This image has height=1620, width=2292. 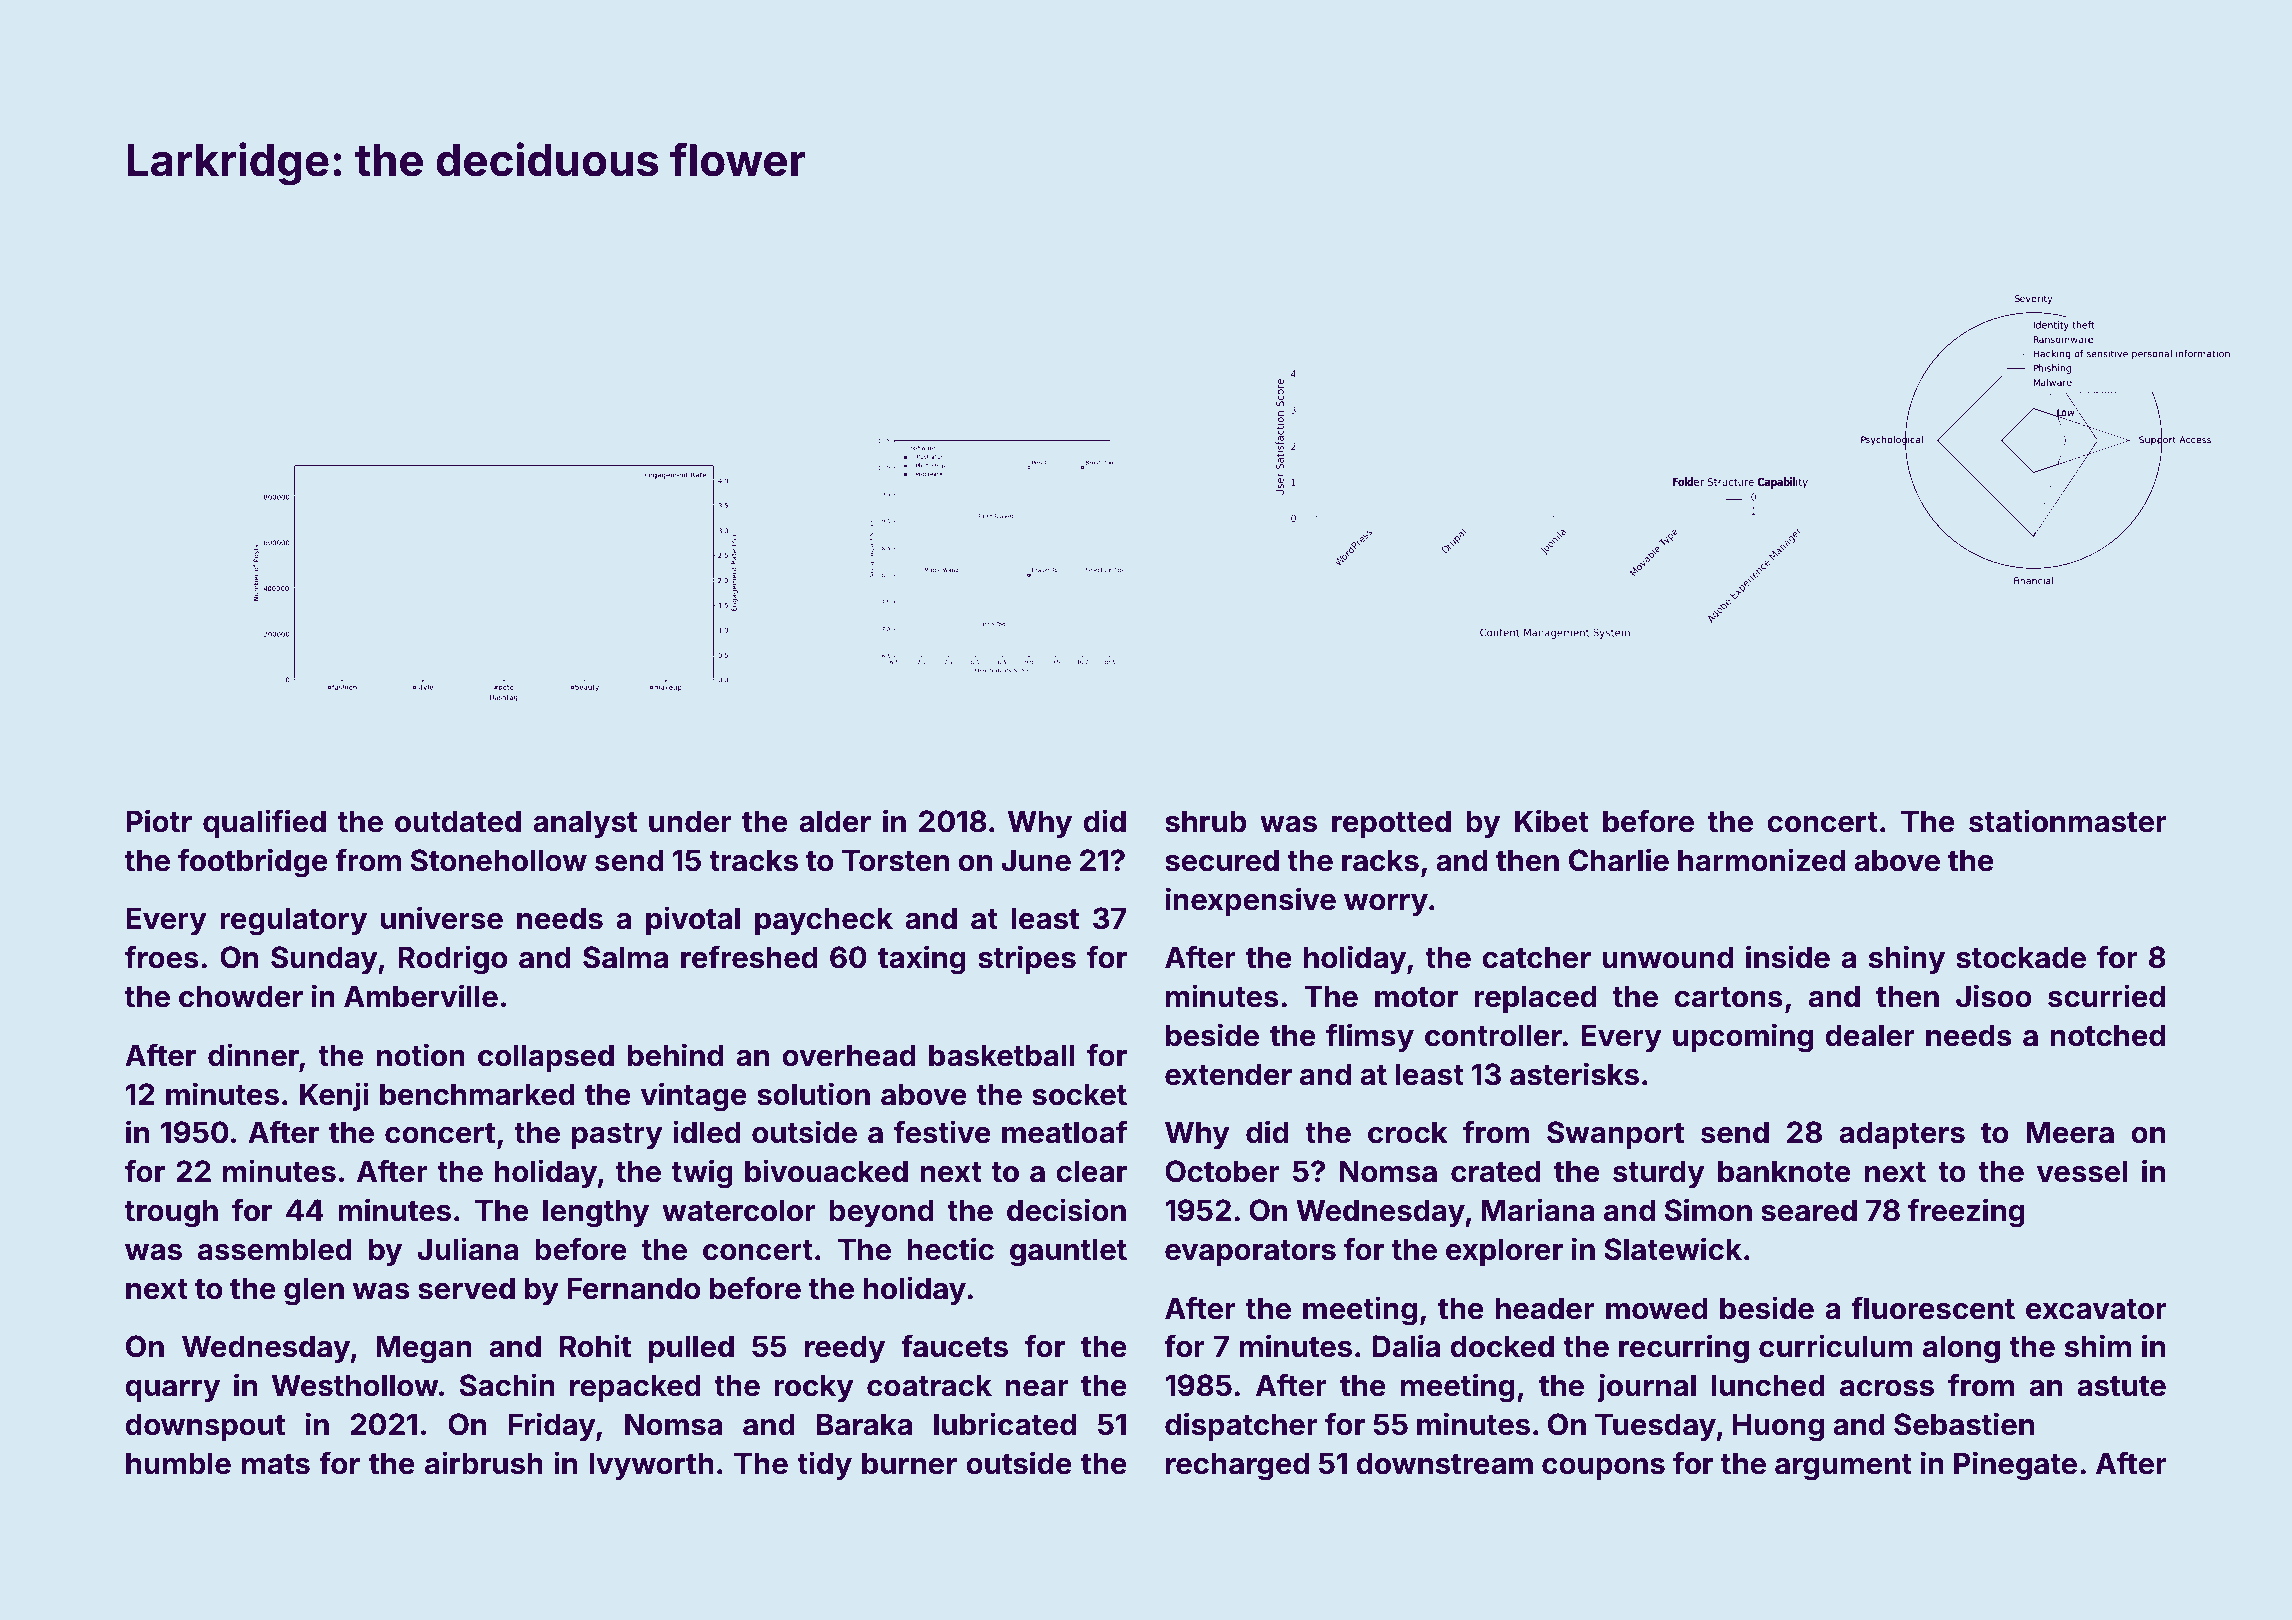 I want to click on hectic, so click(x=950, y=1249).
